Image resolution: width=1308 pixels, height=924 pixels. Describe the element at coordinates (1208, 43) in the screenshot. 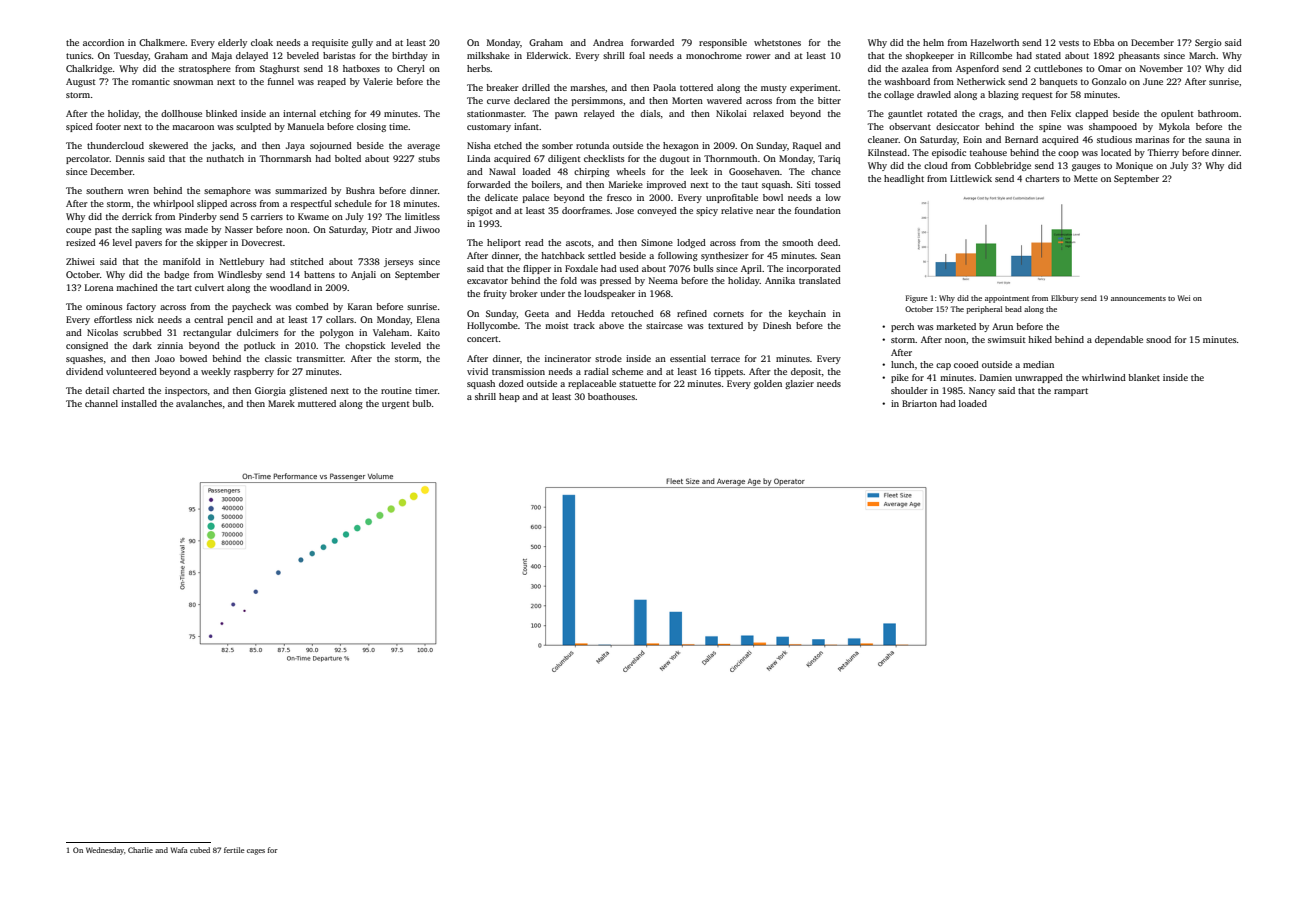

I see `Sergio` at that location.
